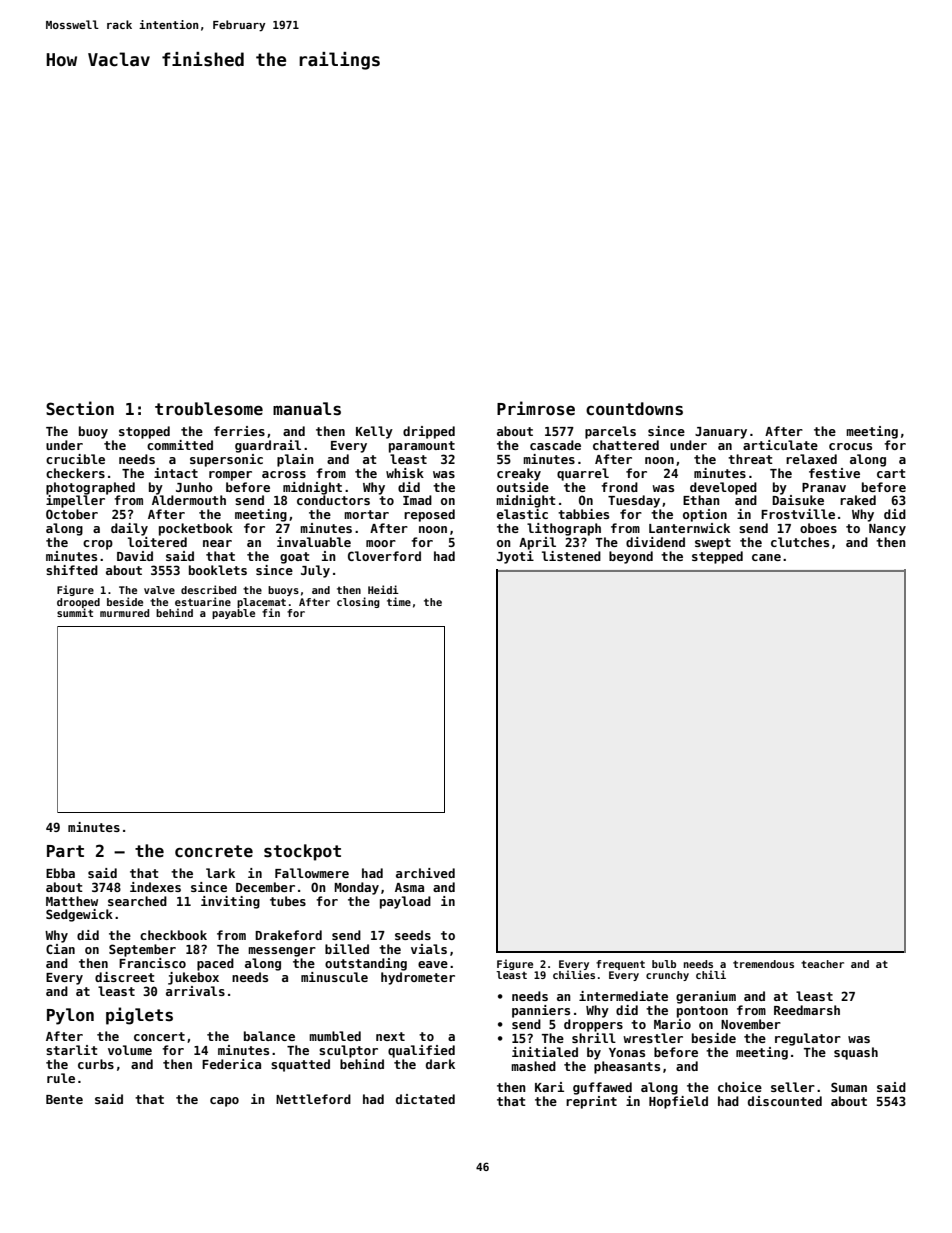 This page has height=1233, width=952. Describe the element at coordinates (425, 873) in the page. I see `archived` at that location.
